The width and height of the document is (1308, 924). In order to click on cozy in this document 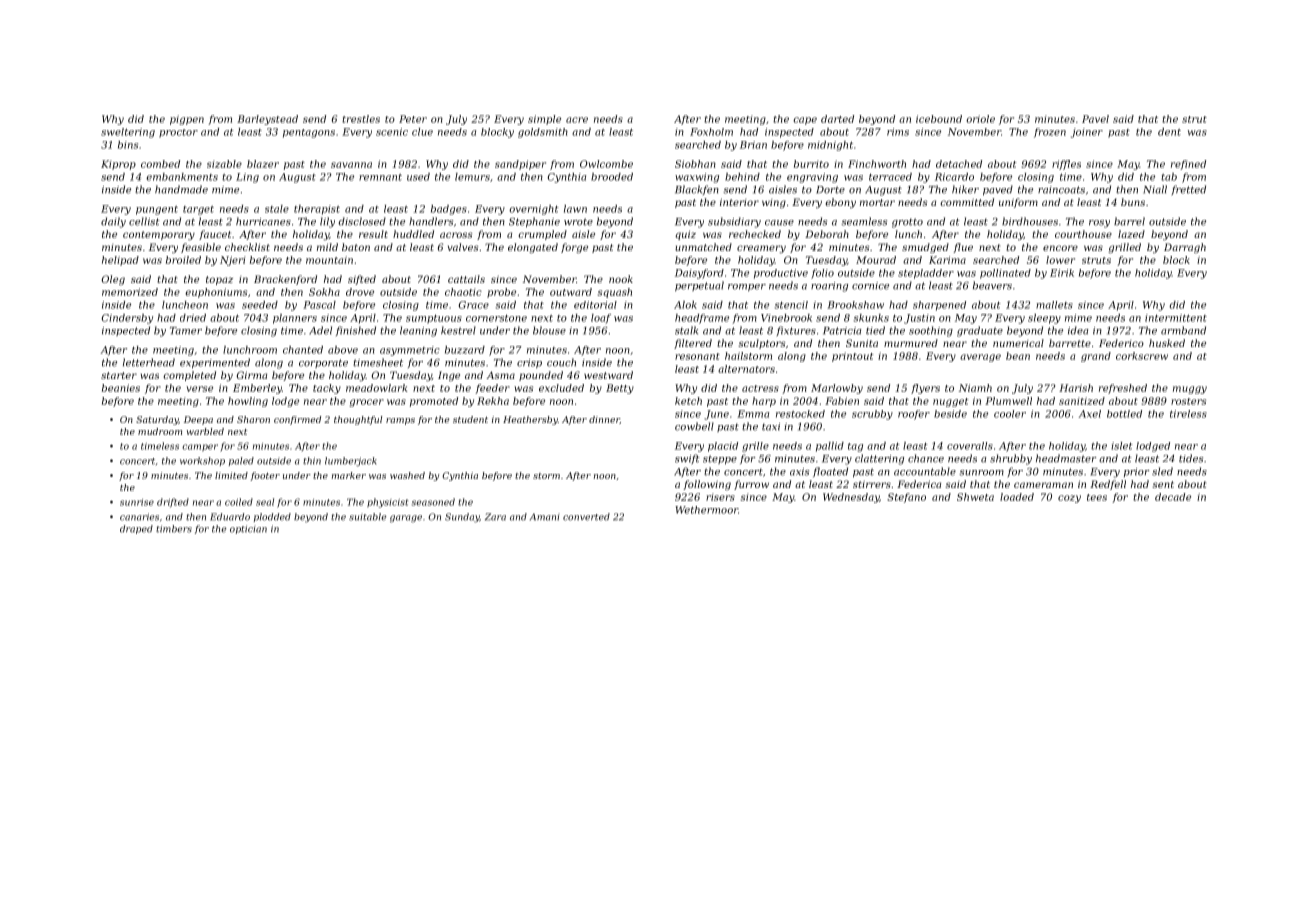, I will do `click(1069, 499)`.
